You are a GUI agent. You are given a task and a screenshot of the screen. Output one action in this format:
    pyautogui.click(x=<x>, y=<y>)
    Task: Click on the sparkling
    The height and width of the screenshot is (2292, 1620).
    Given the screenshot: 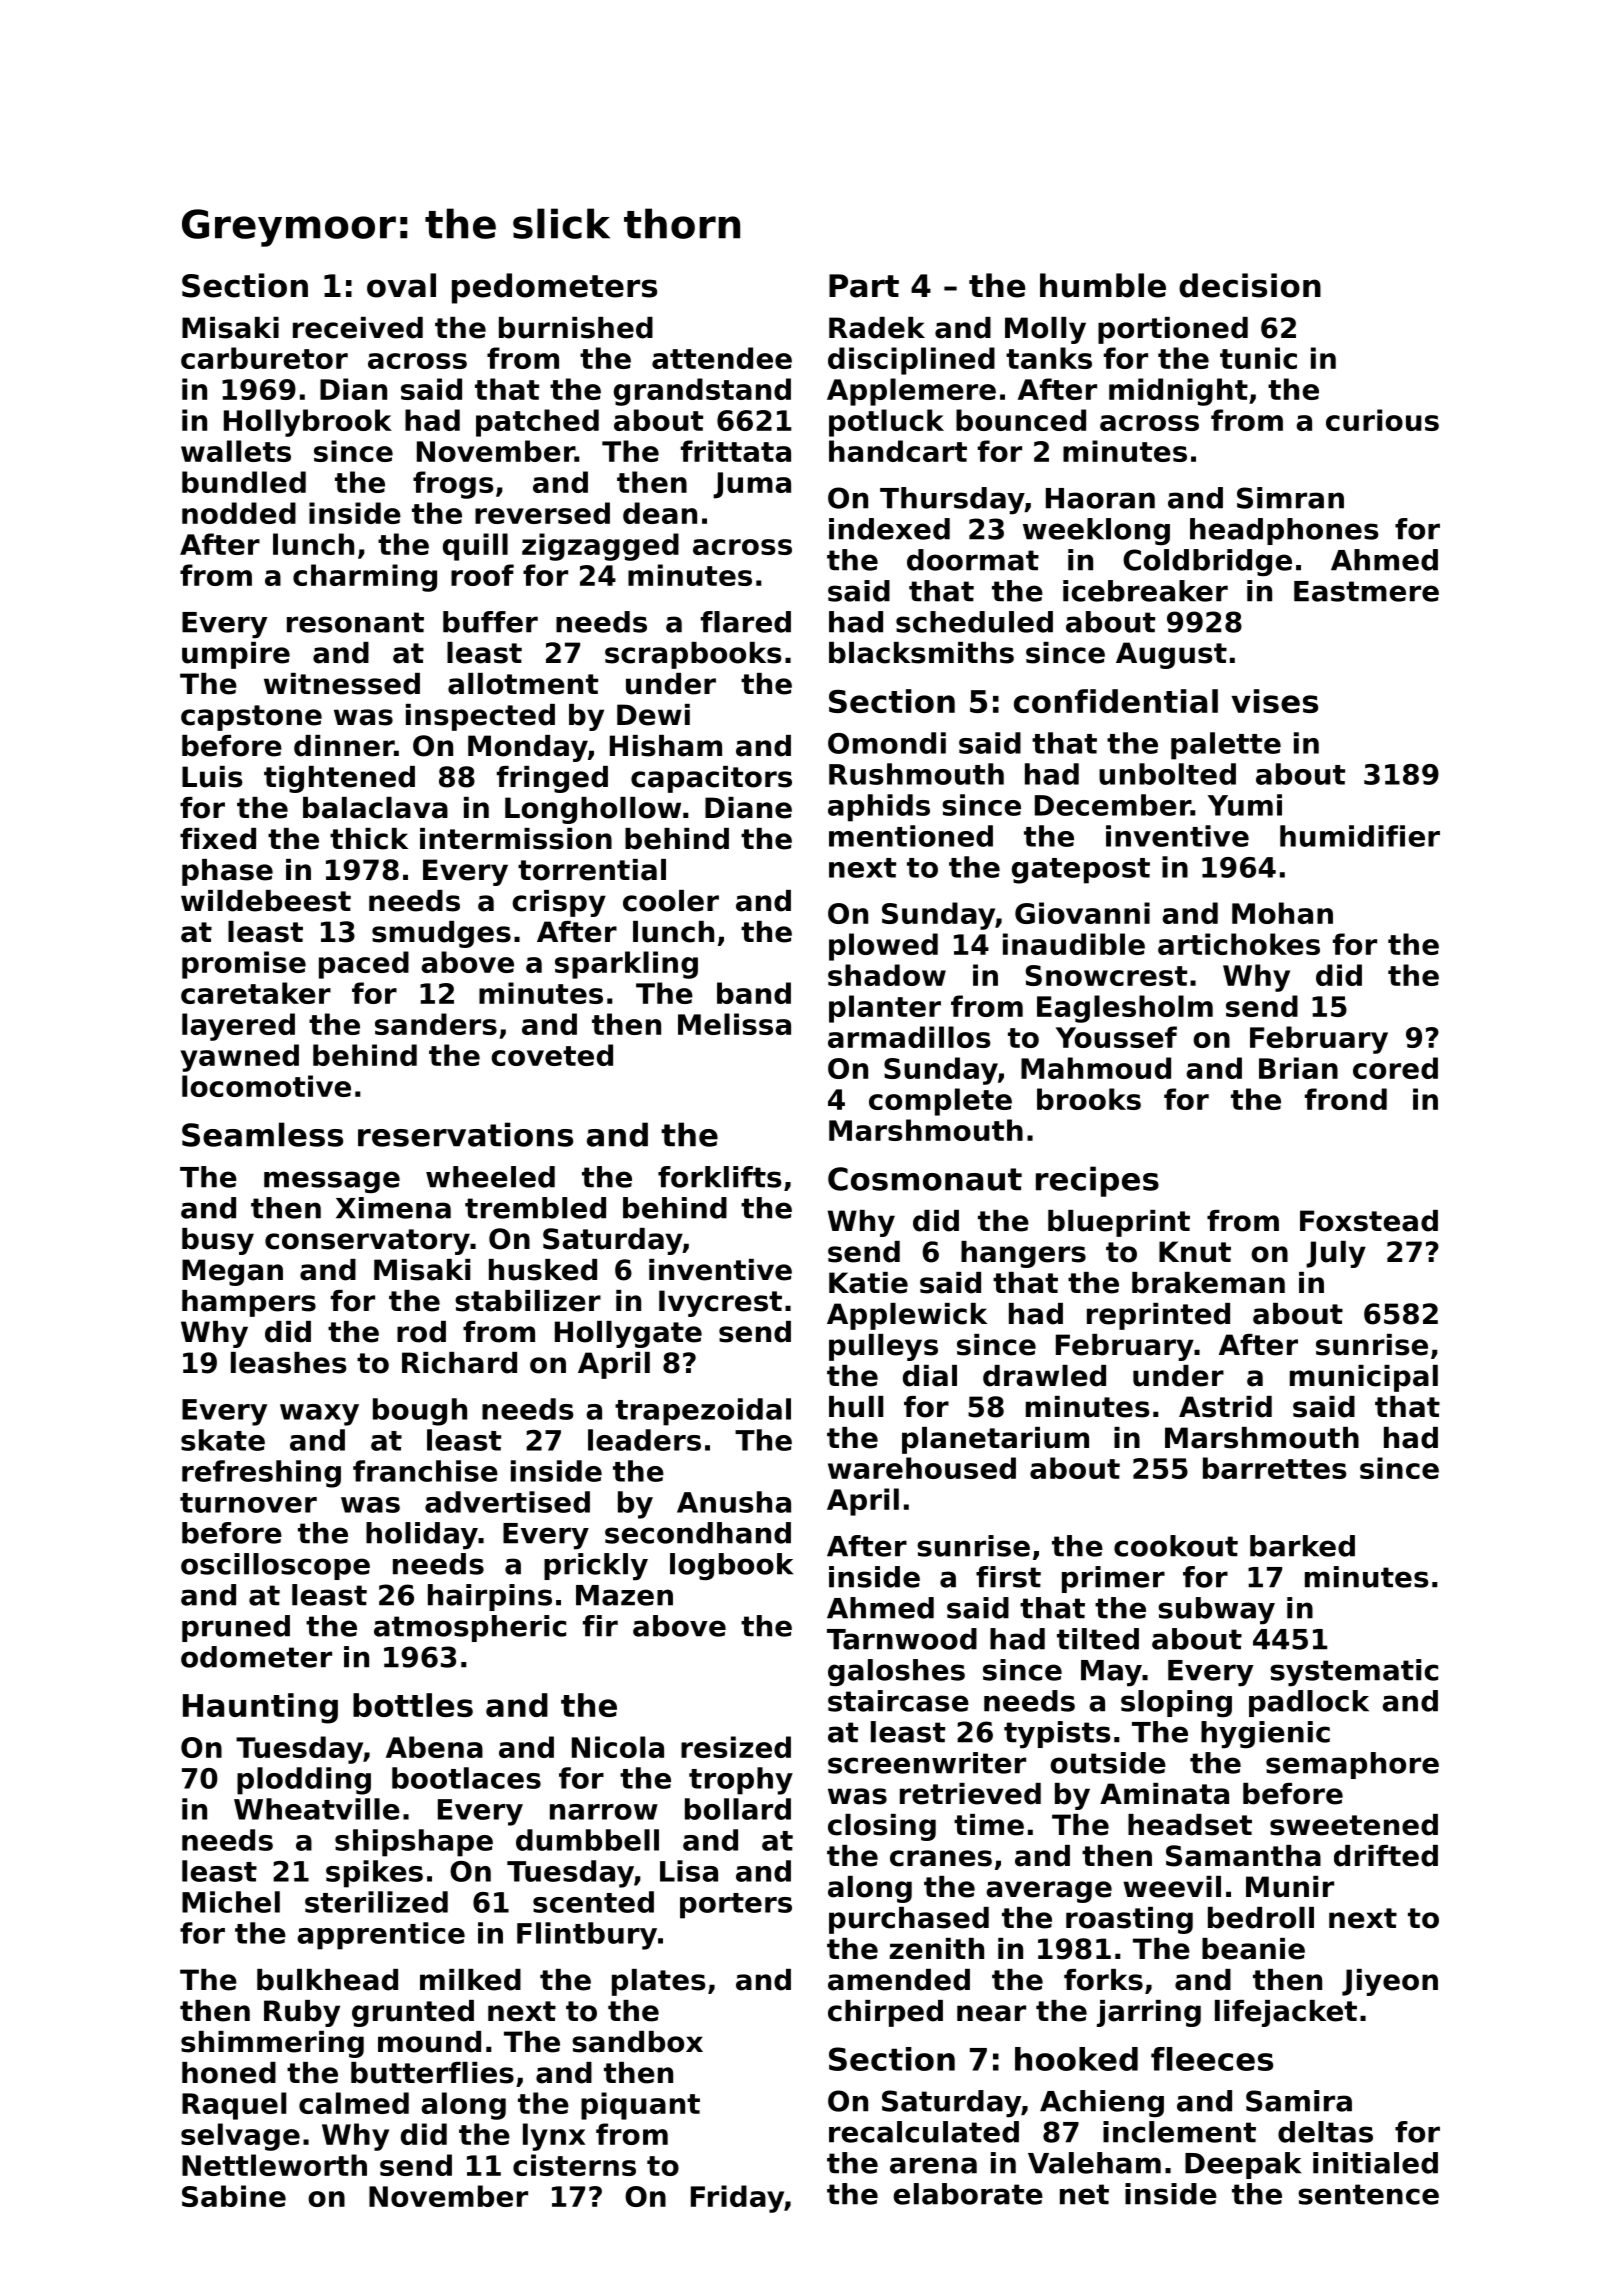 What is the action you would take?
    pyautogui.click(x=626, y=965)
